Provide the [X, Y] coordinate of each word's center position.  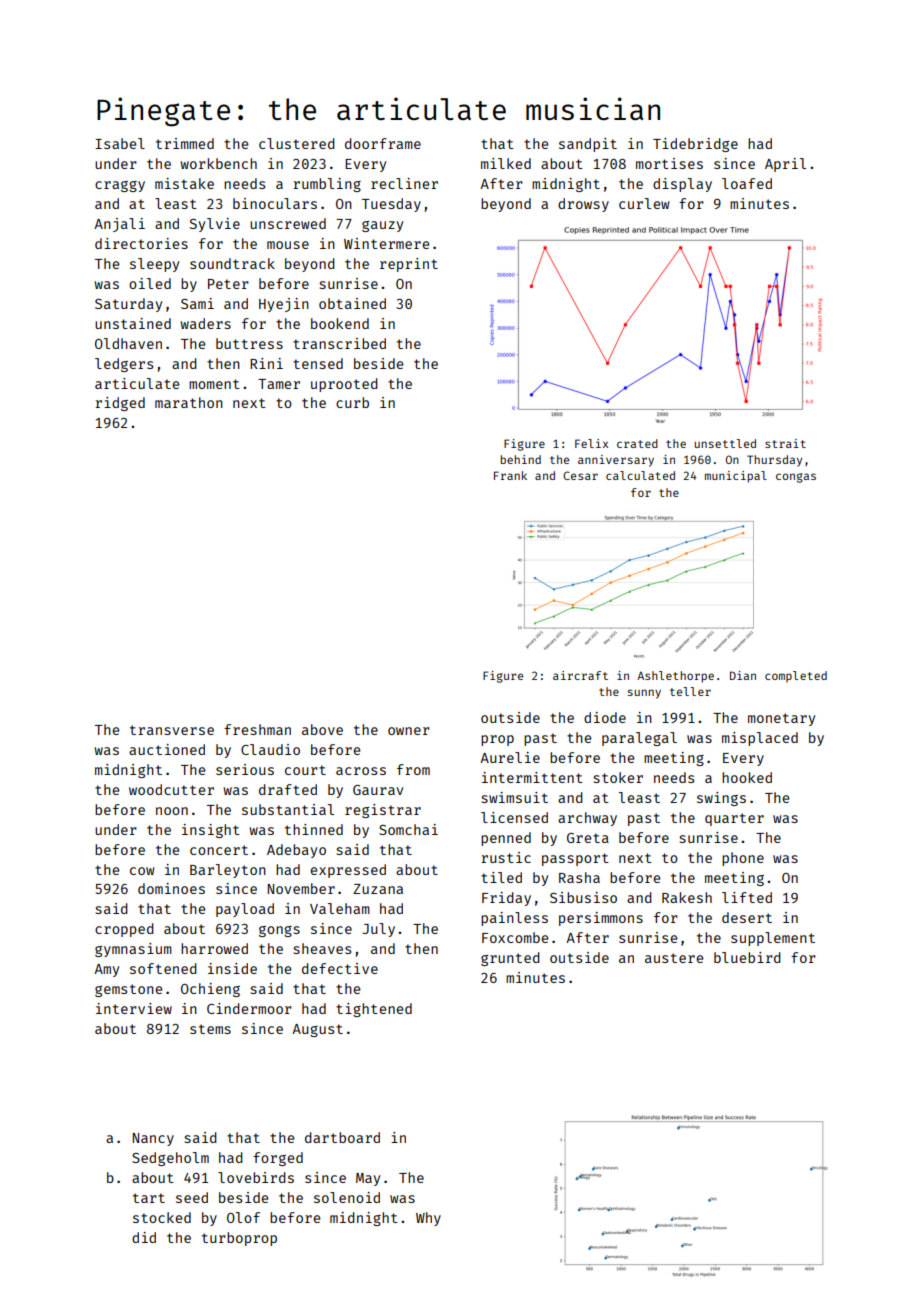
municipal [736, 477]
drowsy [583, 205]
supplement [773, 939]
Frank [510, 475]
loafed [747, 183]
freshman [257, 729]
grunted [510, 959]
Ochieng [210, 990]
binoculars [275, 203]
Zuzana [378, 889]
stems [210, 1029]
